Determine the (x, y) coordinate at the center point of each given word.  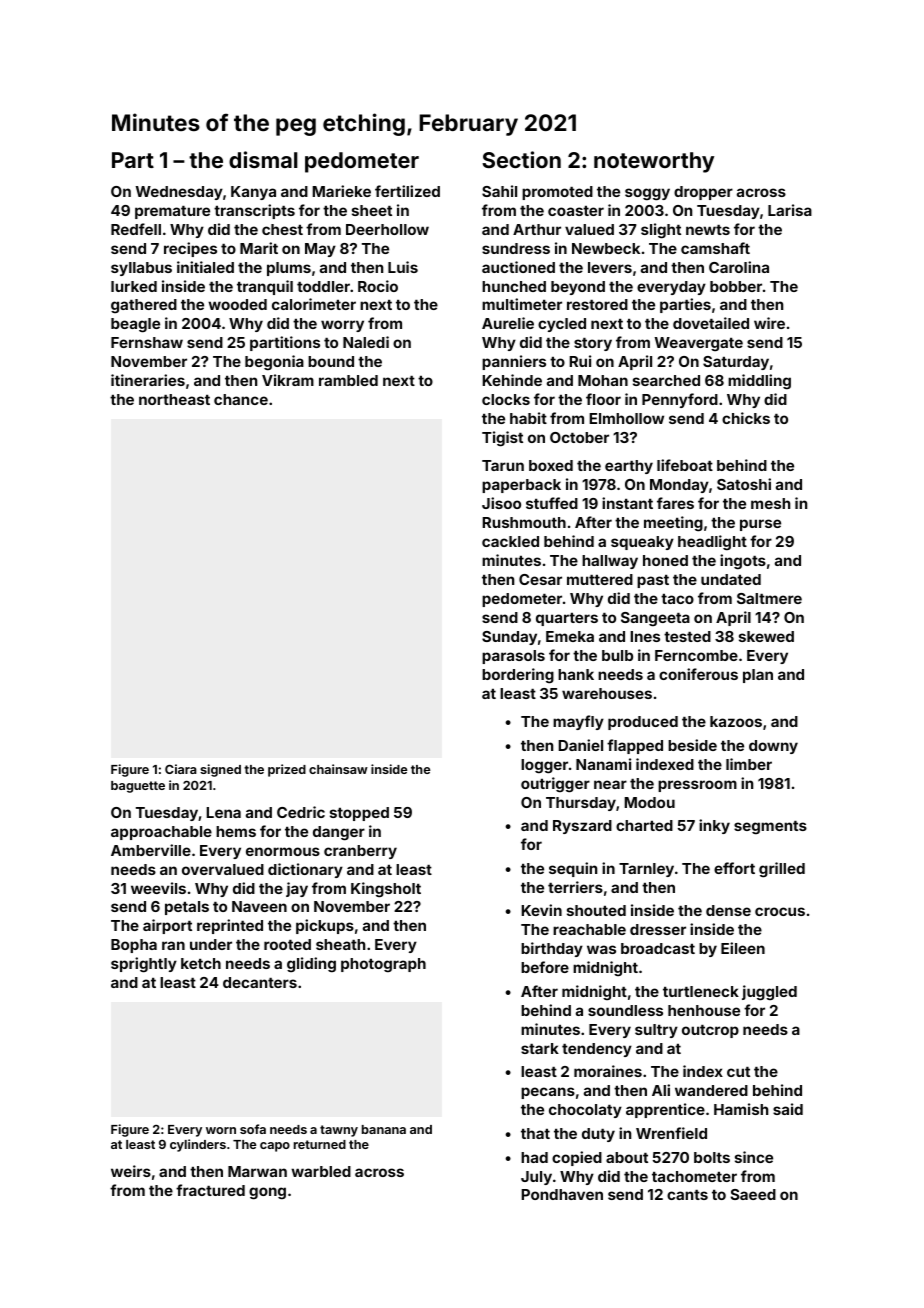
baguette (138, 787)
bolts (712, 1157)
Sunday (509, 638)
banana (384, 1129)
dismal (263, 159)
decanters (260, 982)
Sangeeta (655, 619)
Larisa (790, 210)
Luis (403, 267)
